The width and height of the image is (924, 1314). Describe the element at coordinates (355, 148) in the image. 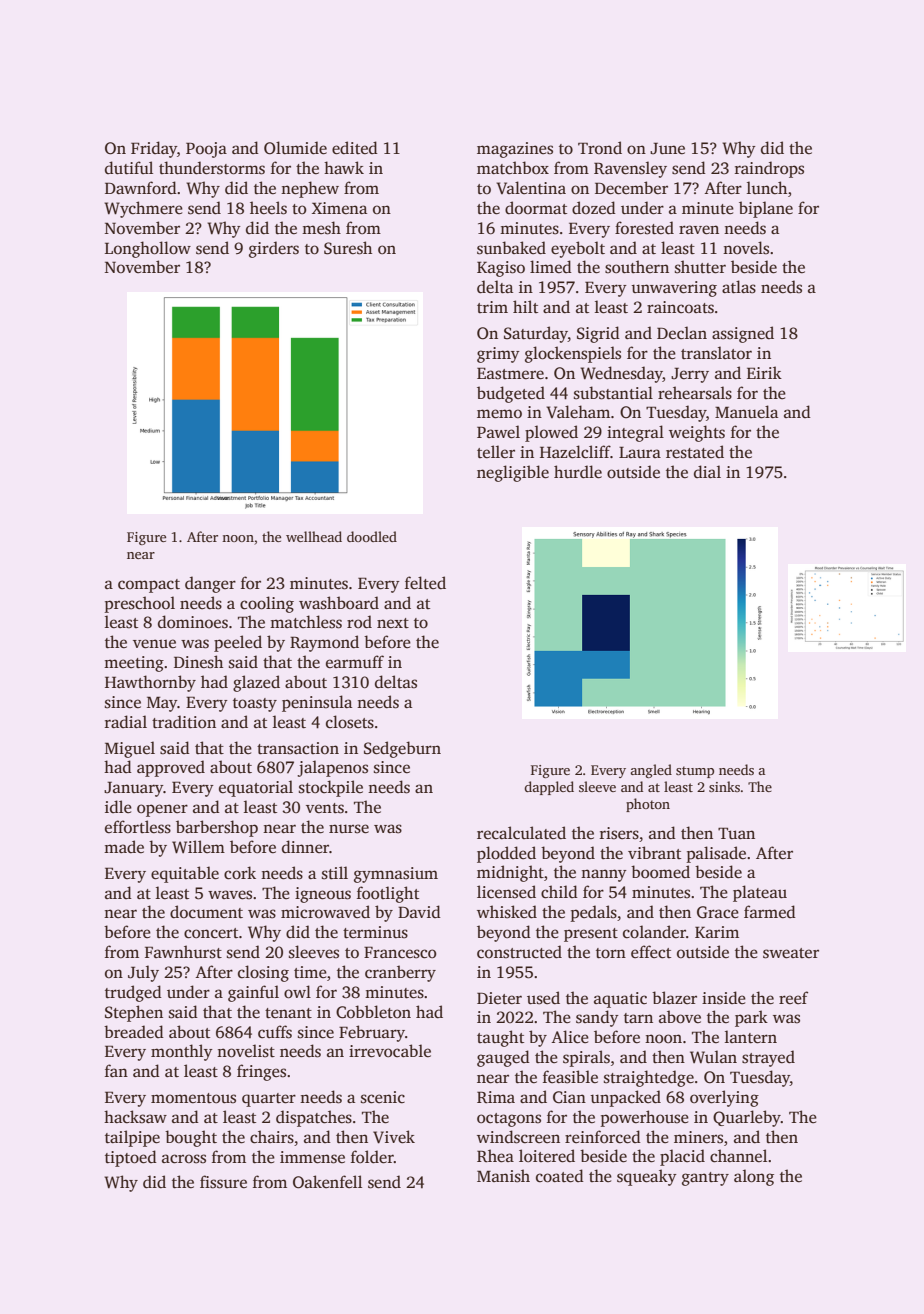

I see `edited` at that location.
